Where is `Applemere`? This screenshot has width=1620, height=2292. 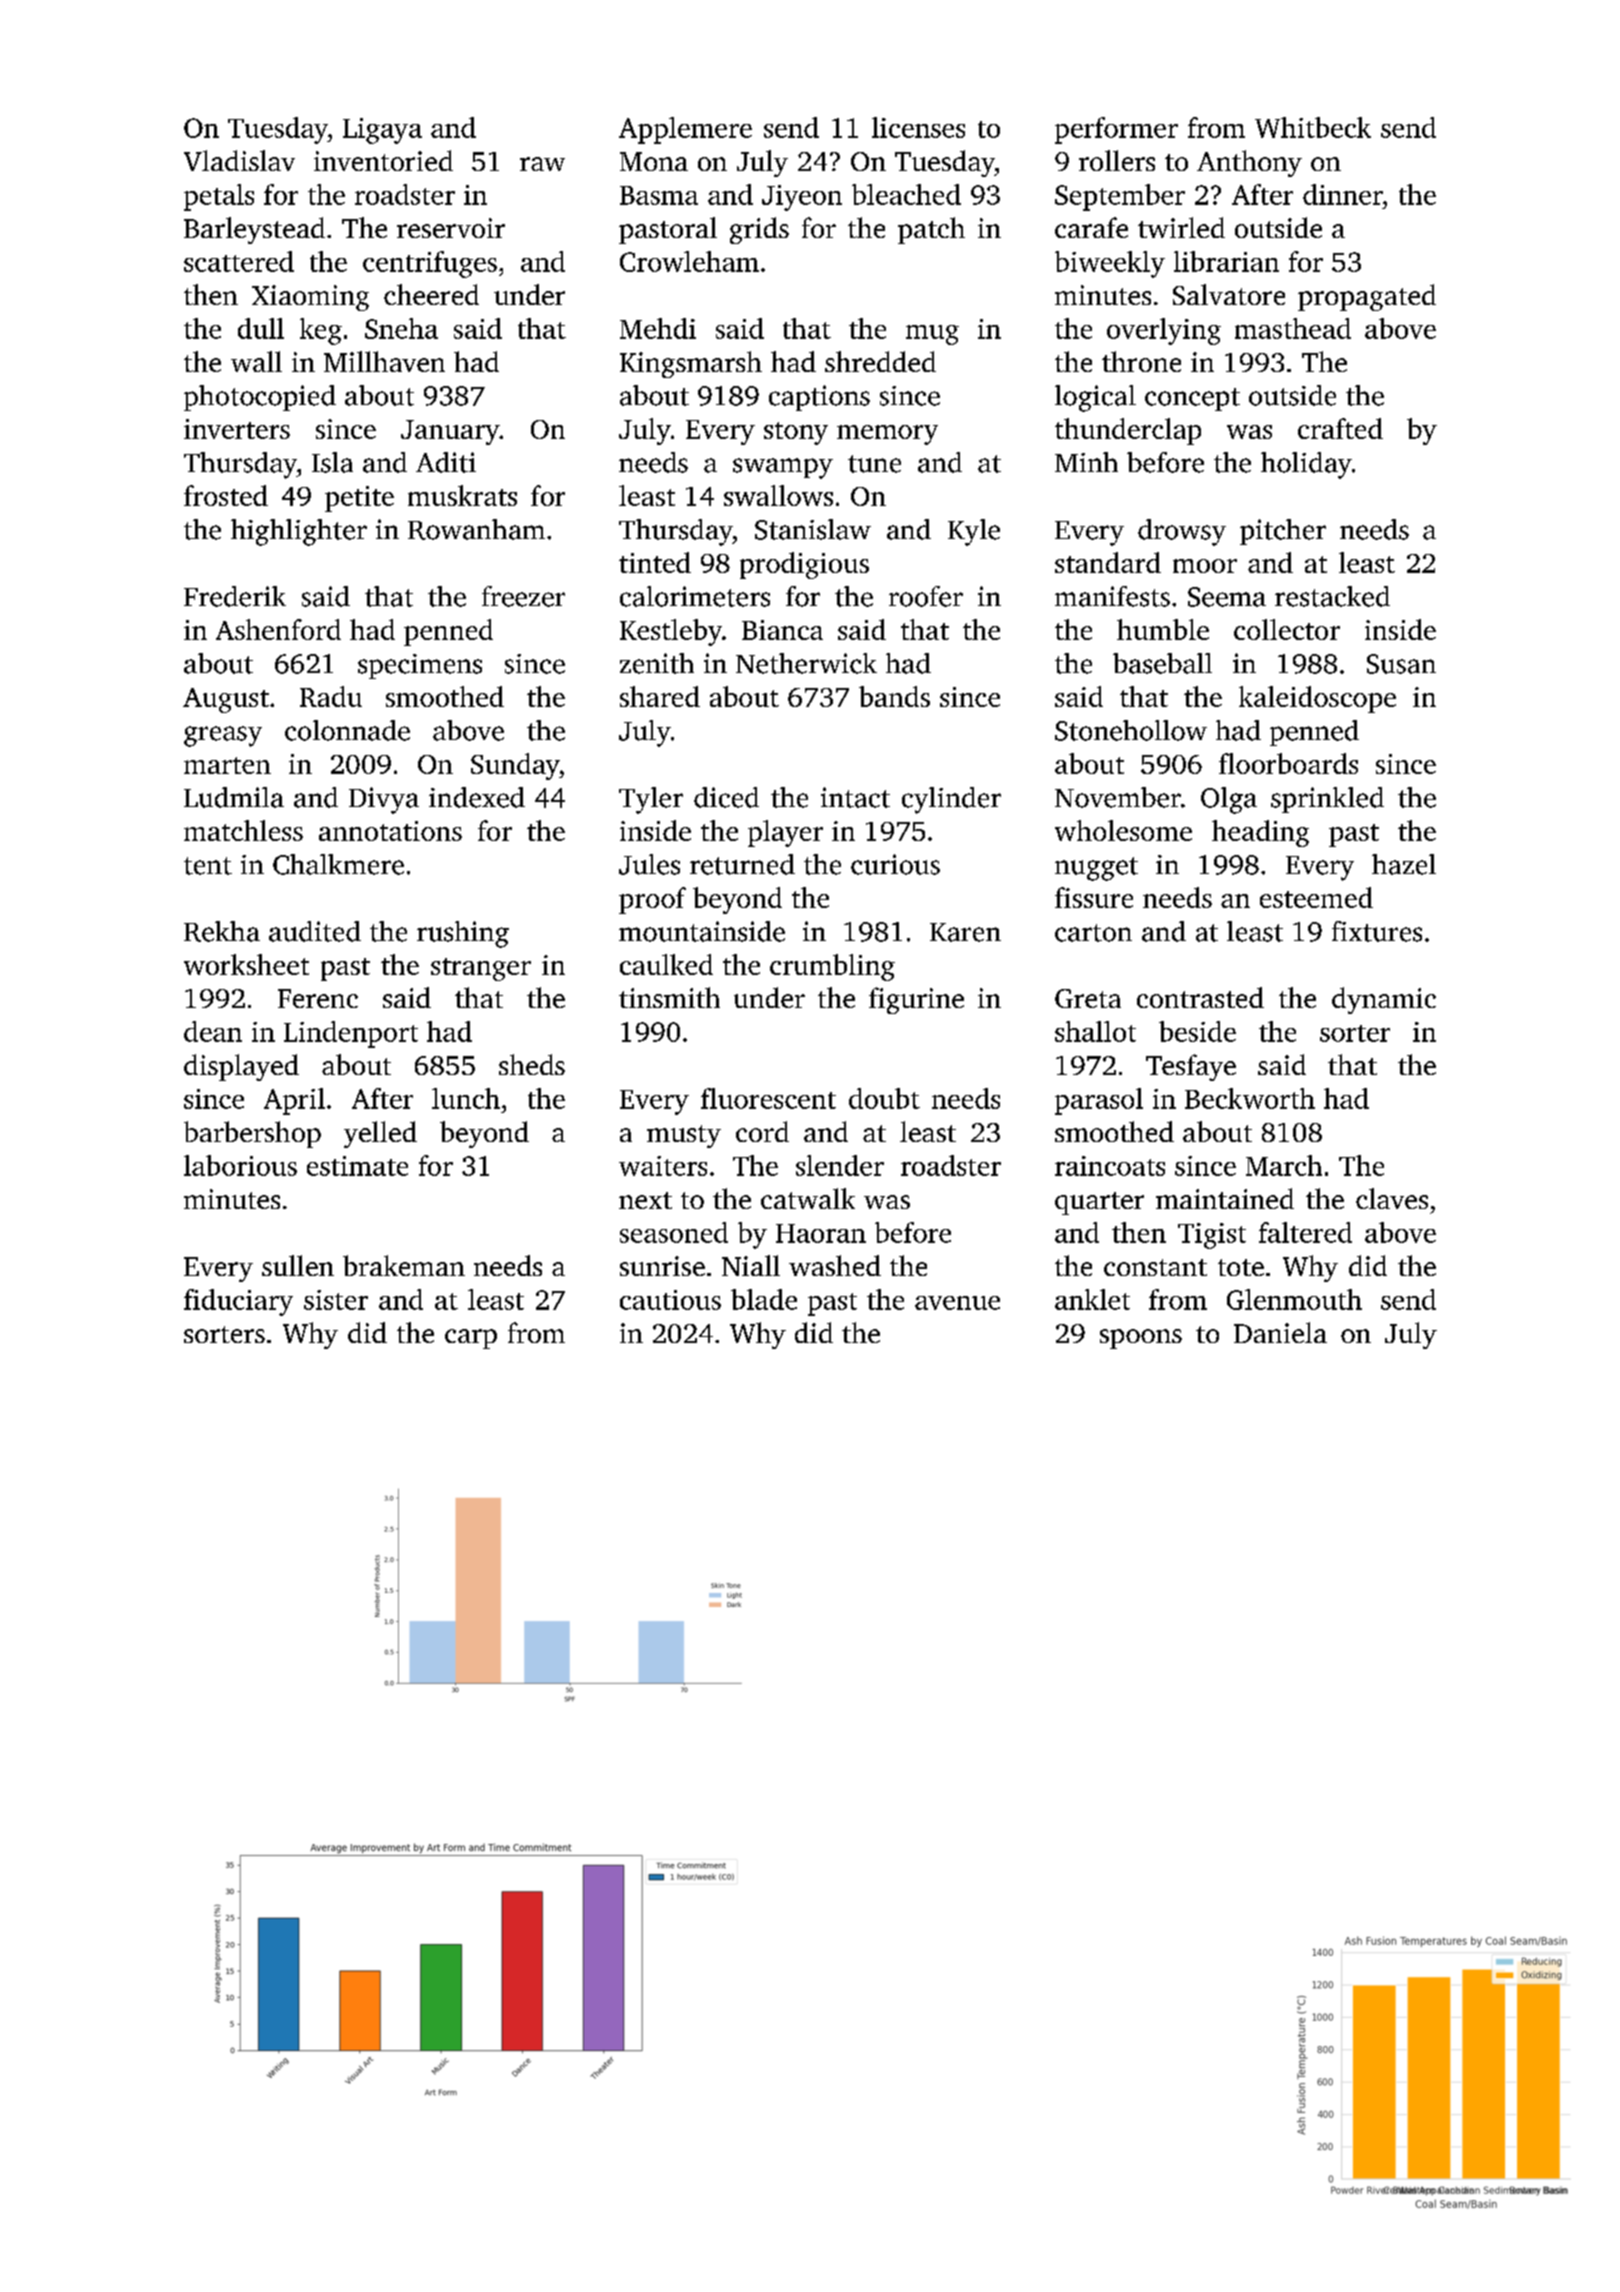
Applemere is located at coordinates (685, 130).
